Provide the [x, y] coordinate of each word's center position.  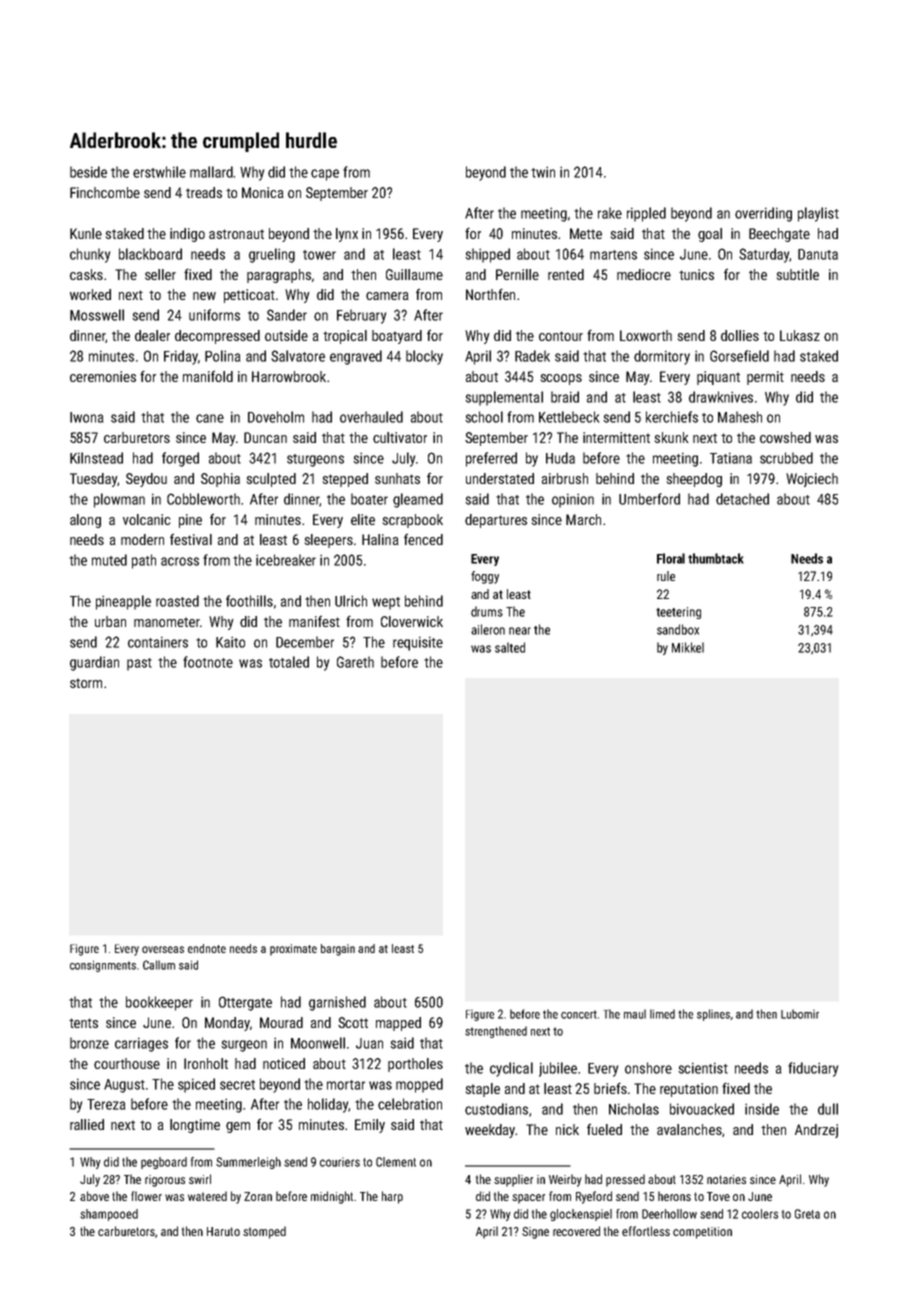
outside [286, 335]
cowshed [785, 437]
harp [392, 1197]
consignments [103, 966]
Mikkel [688, 647]
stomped [264, 1232]
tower [319, 255]
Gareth [355, 662]
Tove [718, 1196]
